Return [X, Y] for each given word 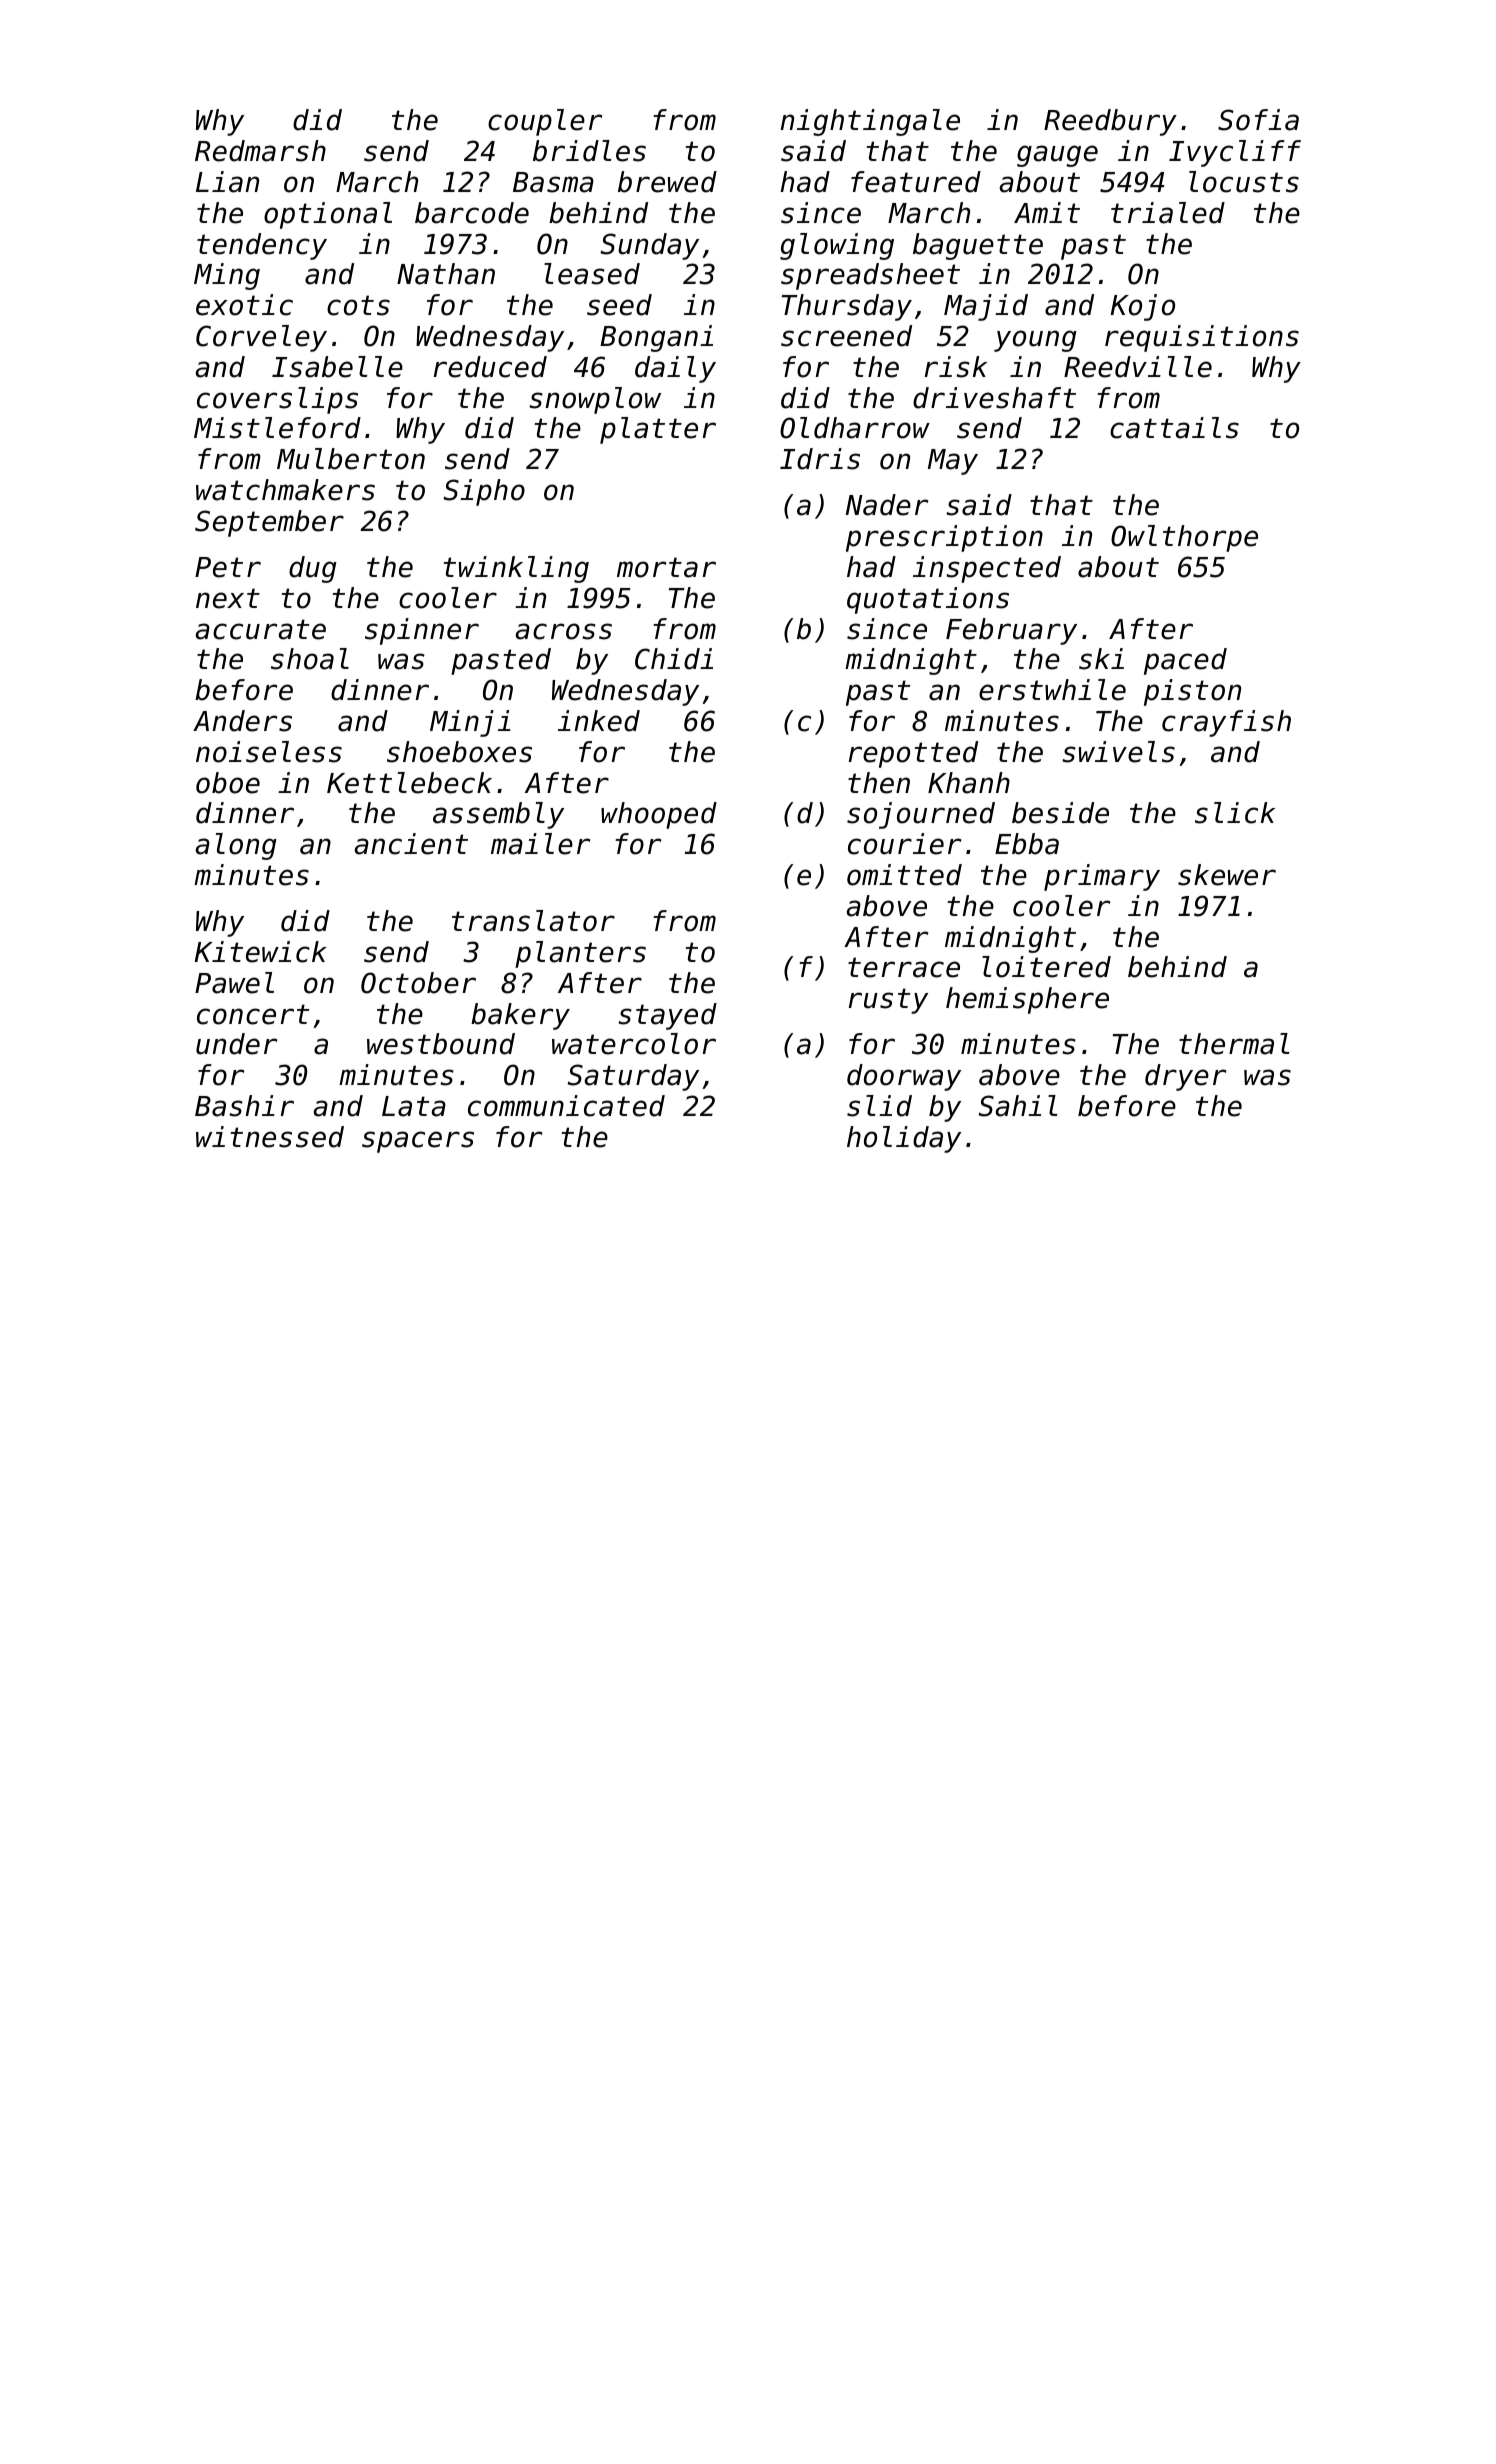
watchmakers [285, 490]
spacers [418, 1142]
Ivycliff [1235, 153]
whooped [659, 815]
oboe [228, 783]
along [236, 846]
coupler [545, 122]
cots [358, 305]
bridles [589, 151]
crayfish [1226, 723]
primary [1102, 877]
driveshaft [994, 398]
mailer [540, 844]
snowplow [595, 400]
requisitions [1202, 338]
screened [846, 336]
